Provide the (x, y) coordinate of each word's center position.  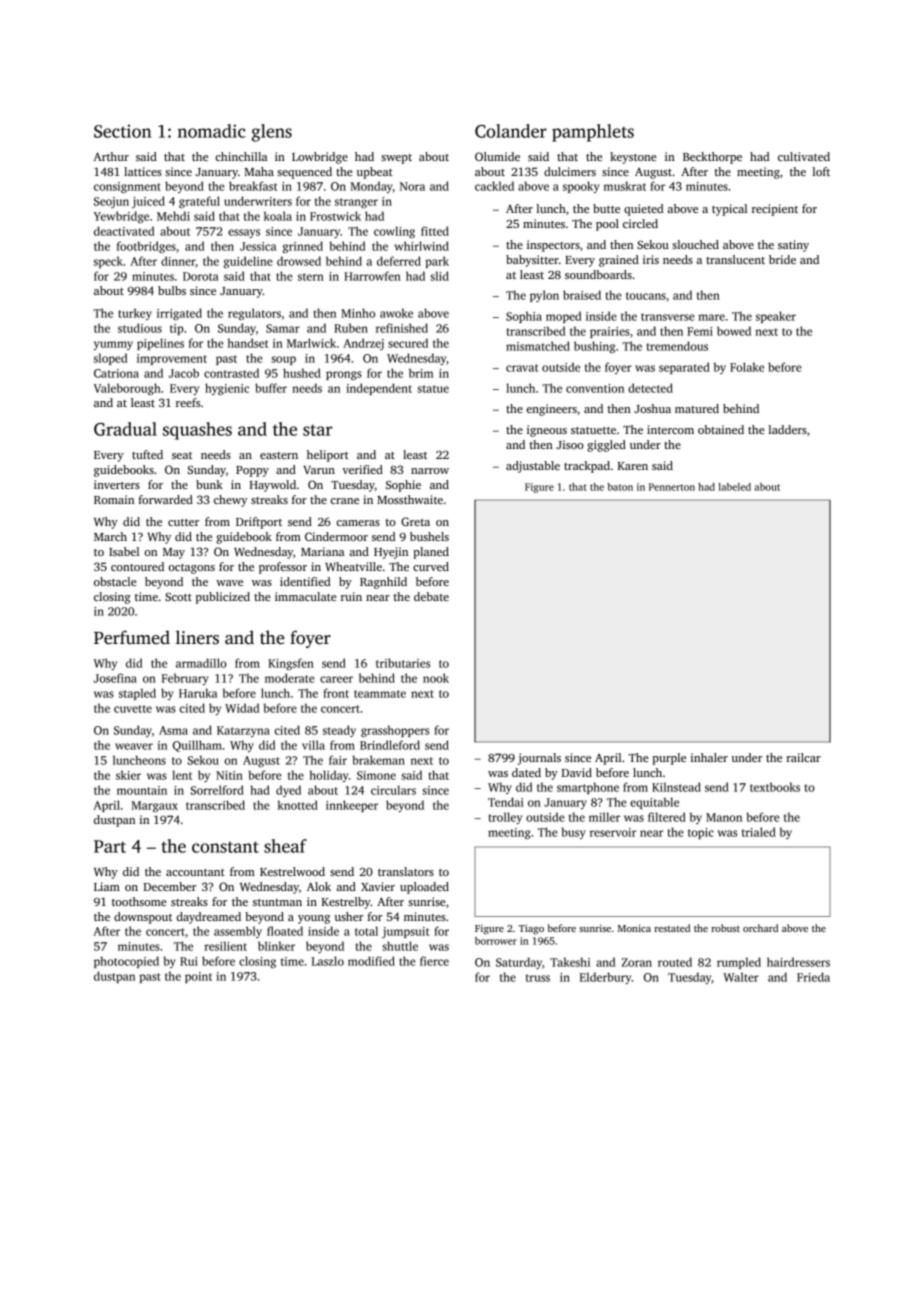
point (198, 977)
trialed (759, 832)
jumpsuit (405, 932)
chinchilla (241, 156)
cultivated (804, 156)
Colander (511, 131)
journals (539, 759)
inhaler (709, 757)
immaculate (306, 596)
